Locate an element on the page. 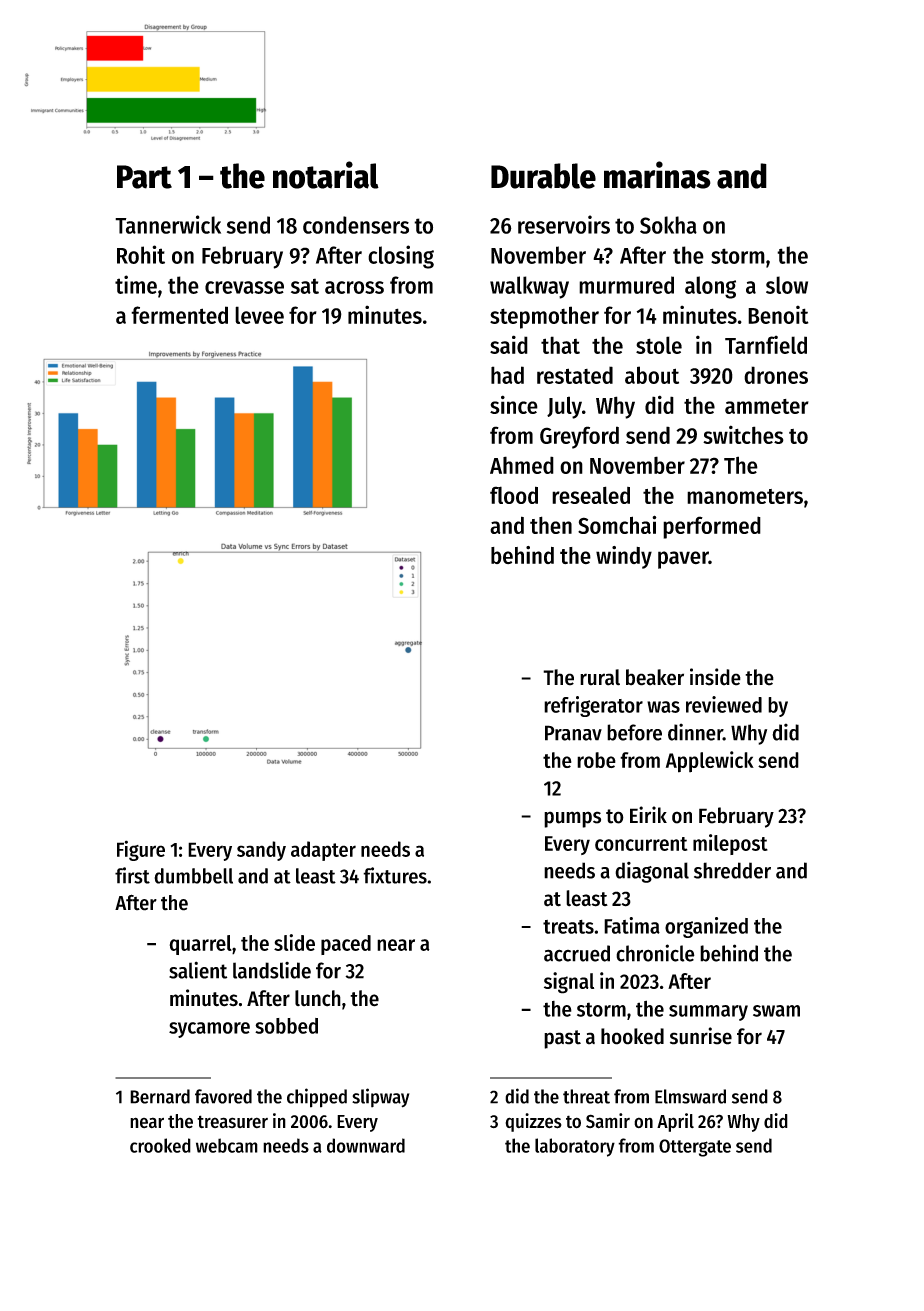 The width and height of the page is (924, 1311). flood is located at coordinates (514, 495).
